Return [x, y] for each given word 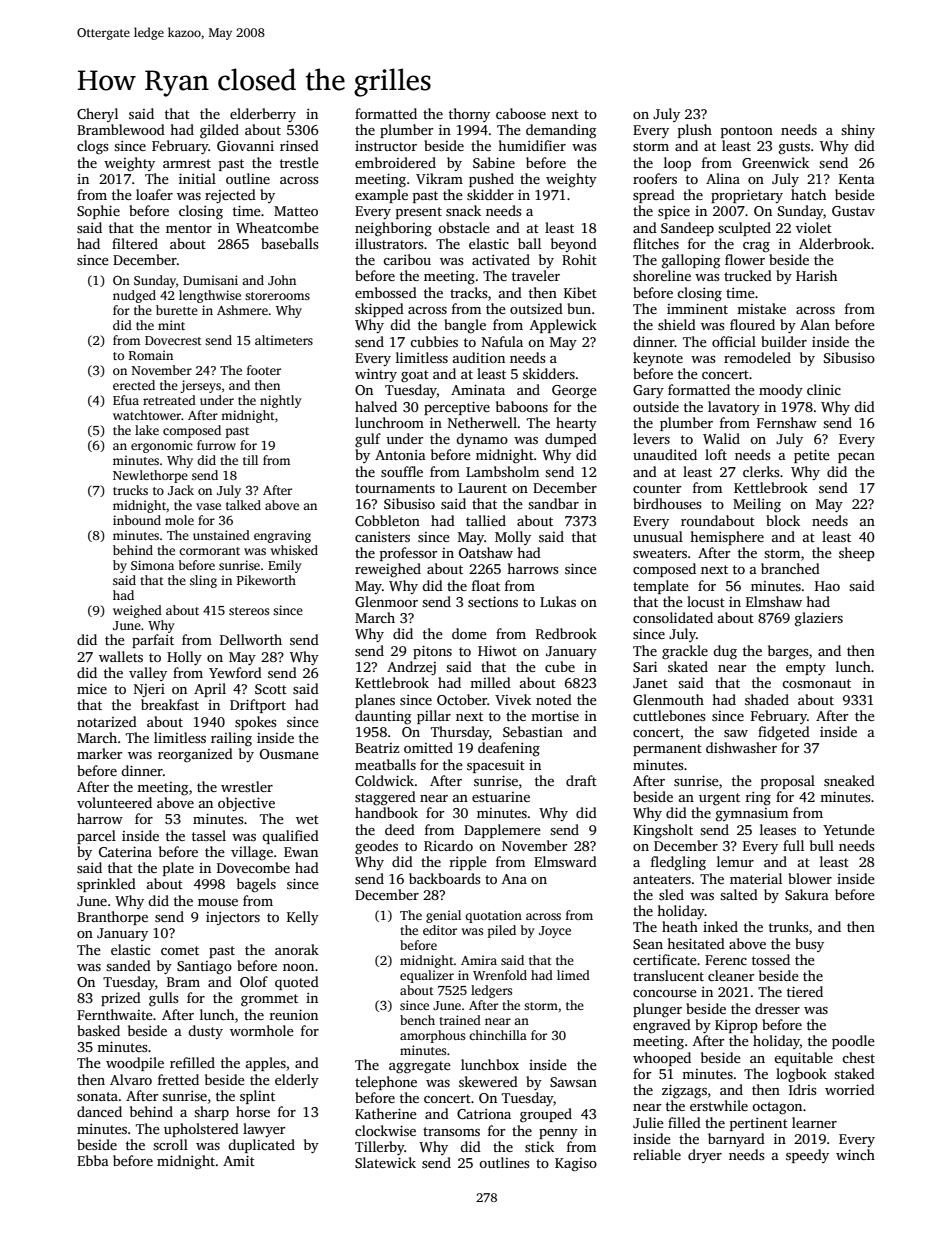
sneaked [849, 780]
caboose [521, 113]
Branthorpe [112, 918]
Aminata [478, 389]
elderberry [263, 115]
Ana [514, 879]
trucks [130, 490]
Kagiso [576, 1165]
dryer [705, 1156]
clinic [824, 389]
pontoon [747, 132]
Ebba [93, 1160]
